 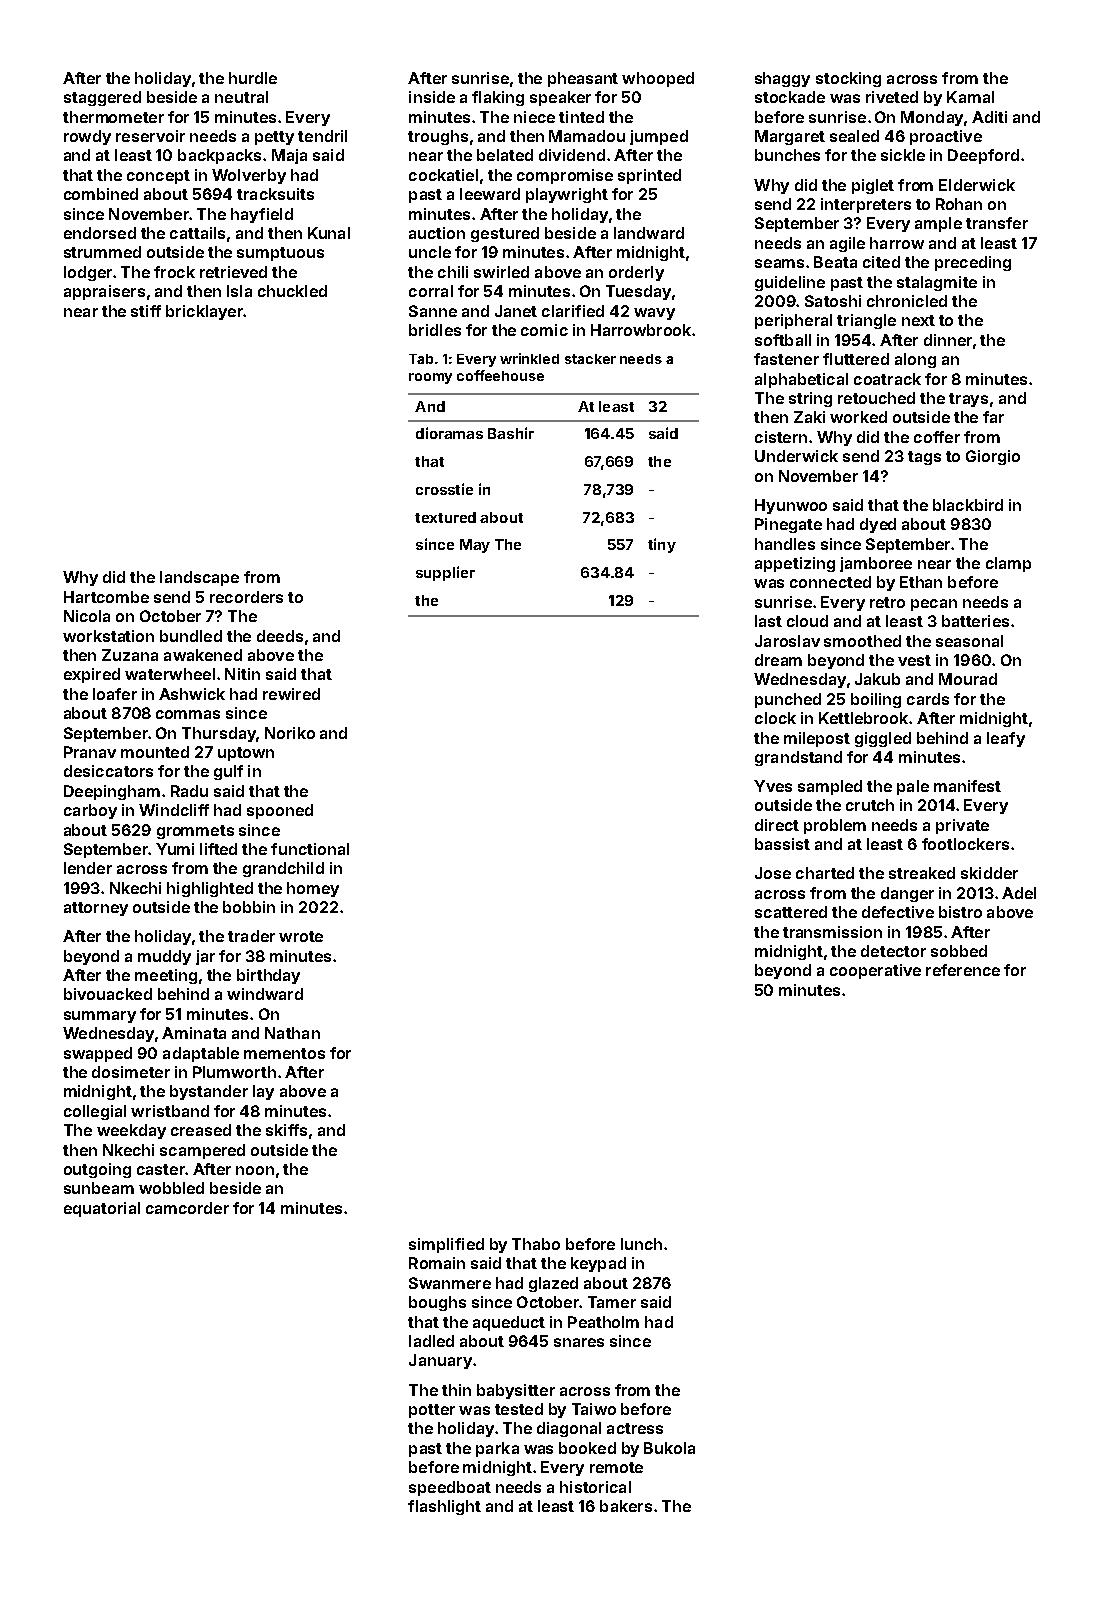 What do you see at coordinates (773, 873) in the document?
I see `Jose` at bounding box center [773, 873].
